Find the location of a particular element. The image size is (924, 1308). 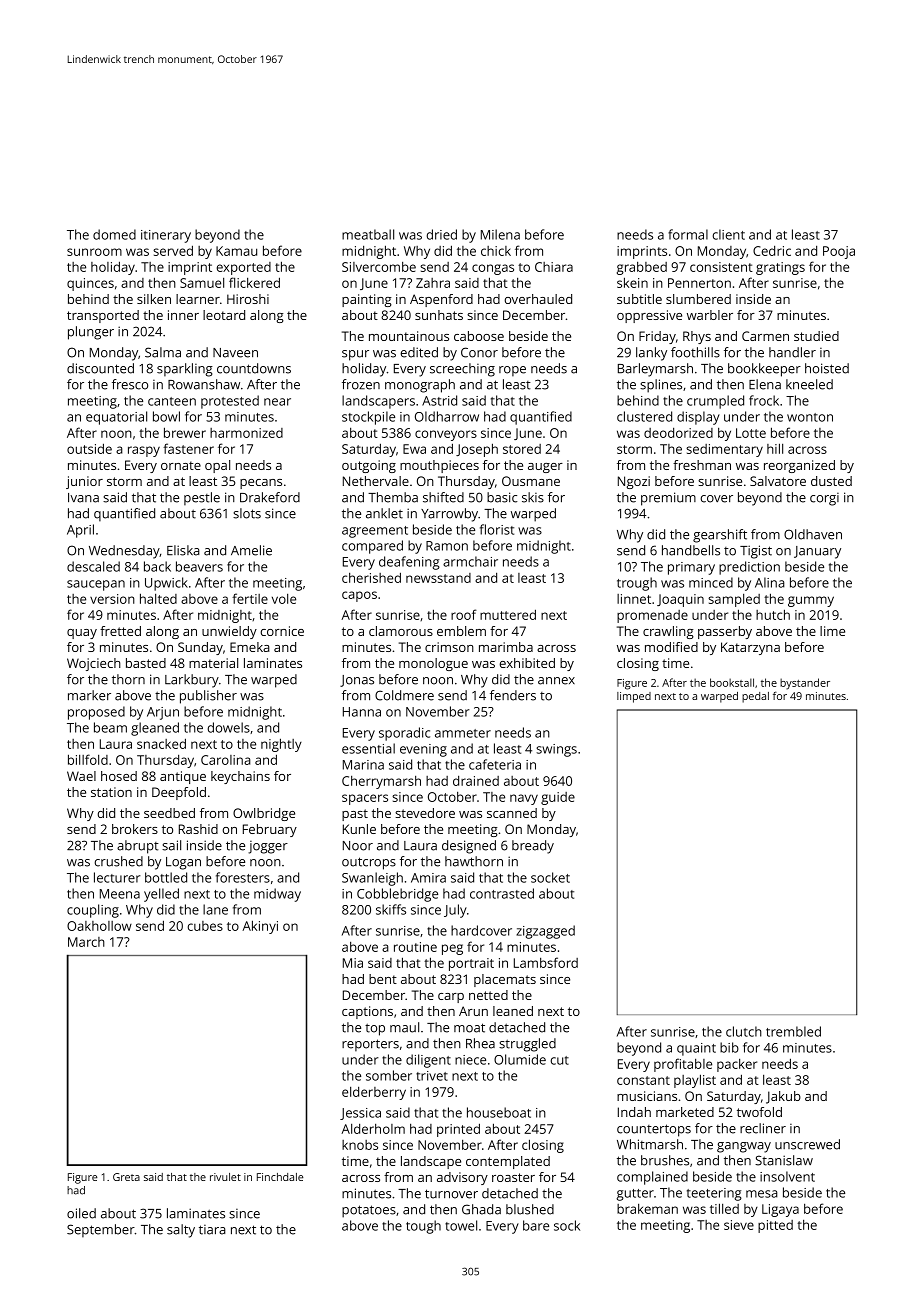

beam is located at coordinates (110, 727).
